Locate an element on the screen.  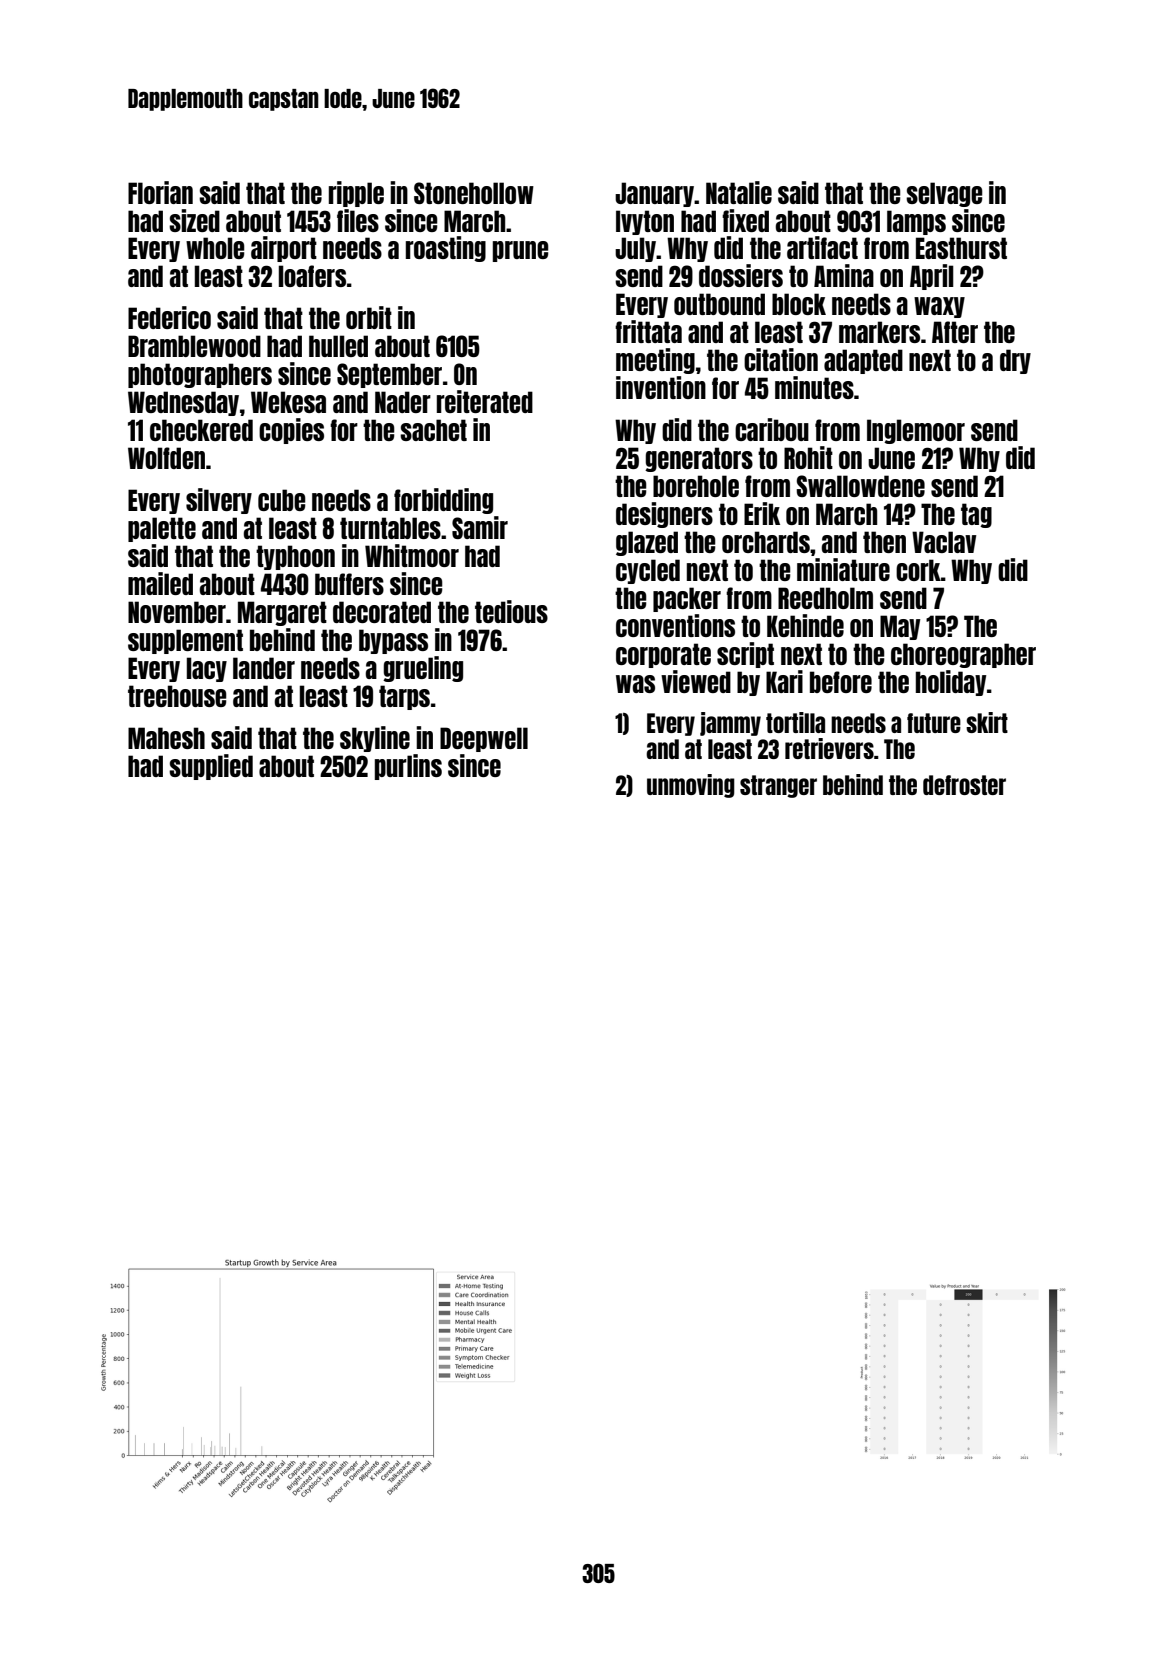
corporate is located at coordinates (663, 655).
